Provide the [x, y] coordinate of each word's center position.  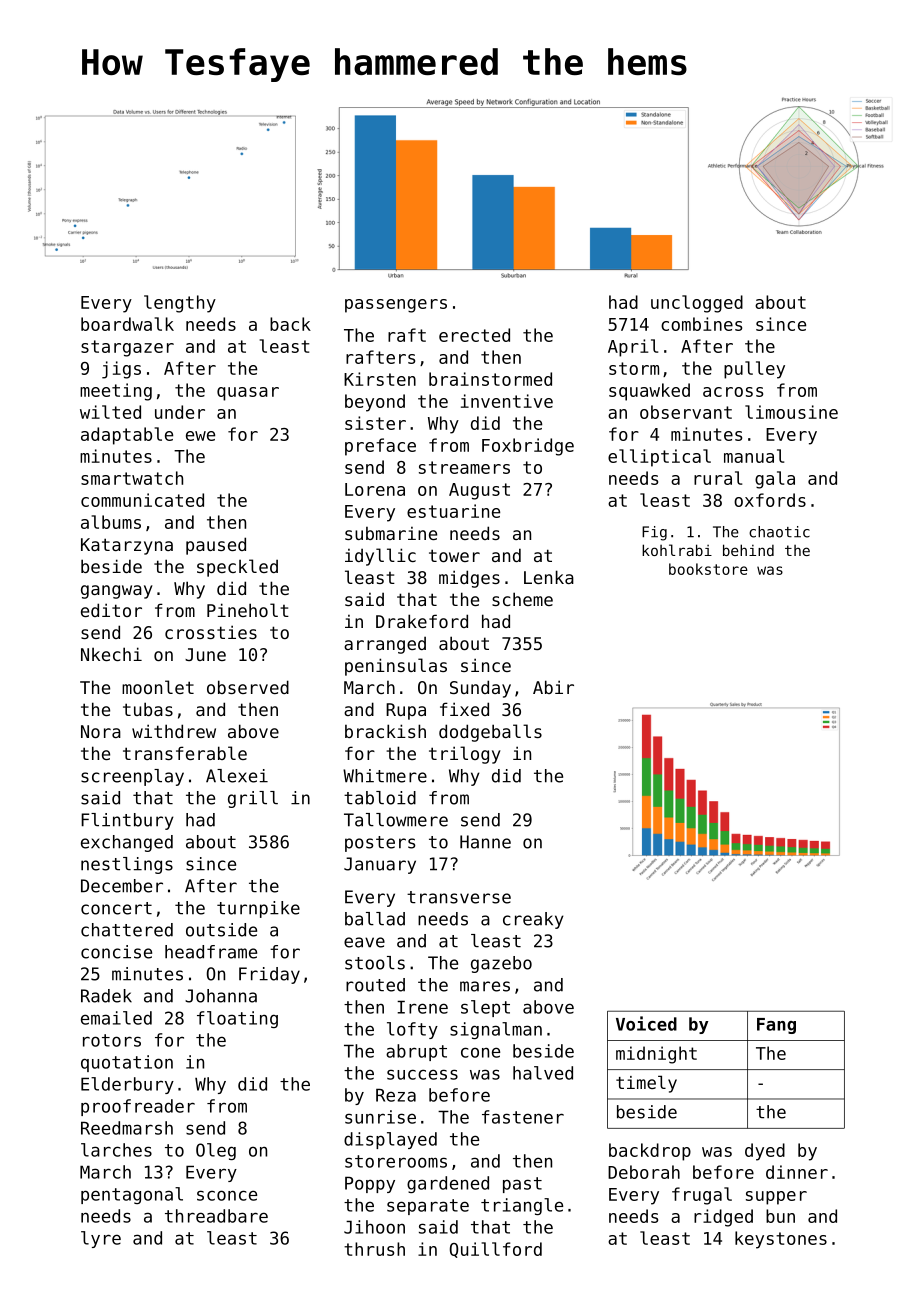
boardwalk [127, 324]
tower [454, 555]
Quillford [496, 1250]
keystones [781, 1240]
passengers [396, 306]
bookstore [708, 569]
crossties [211, 632]
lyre [101, 1239]
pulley [754, 370]
